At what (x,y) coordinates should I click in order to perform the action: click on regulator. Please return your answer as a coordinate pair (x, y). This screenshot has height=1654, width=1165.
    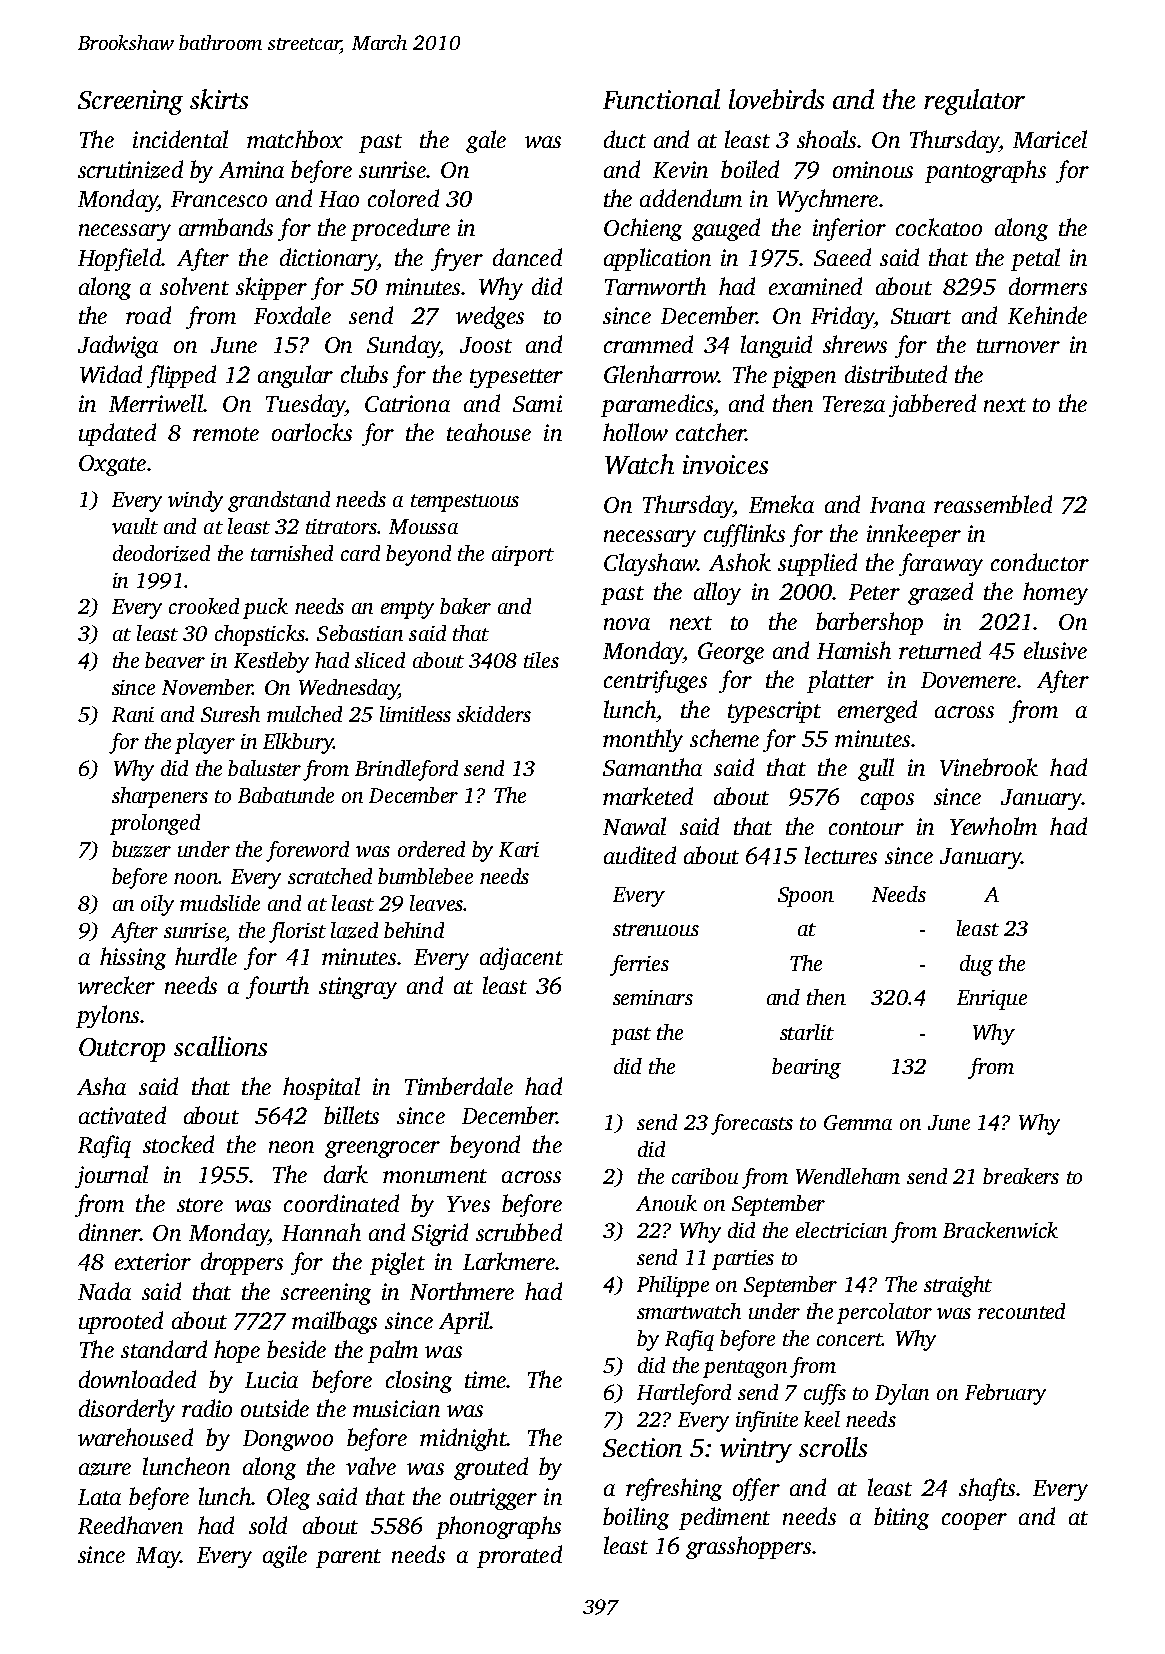
    Looking at the image, I should click on (974, 102).
